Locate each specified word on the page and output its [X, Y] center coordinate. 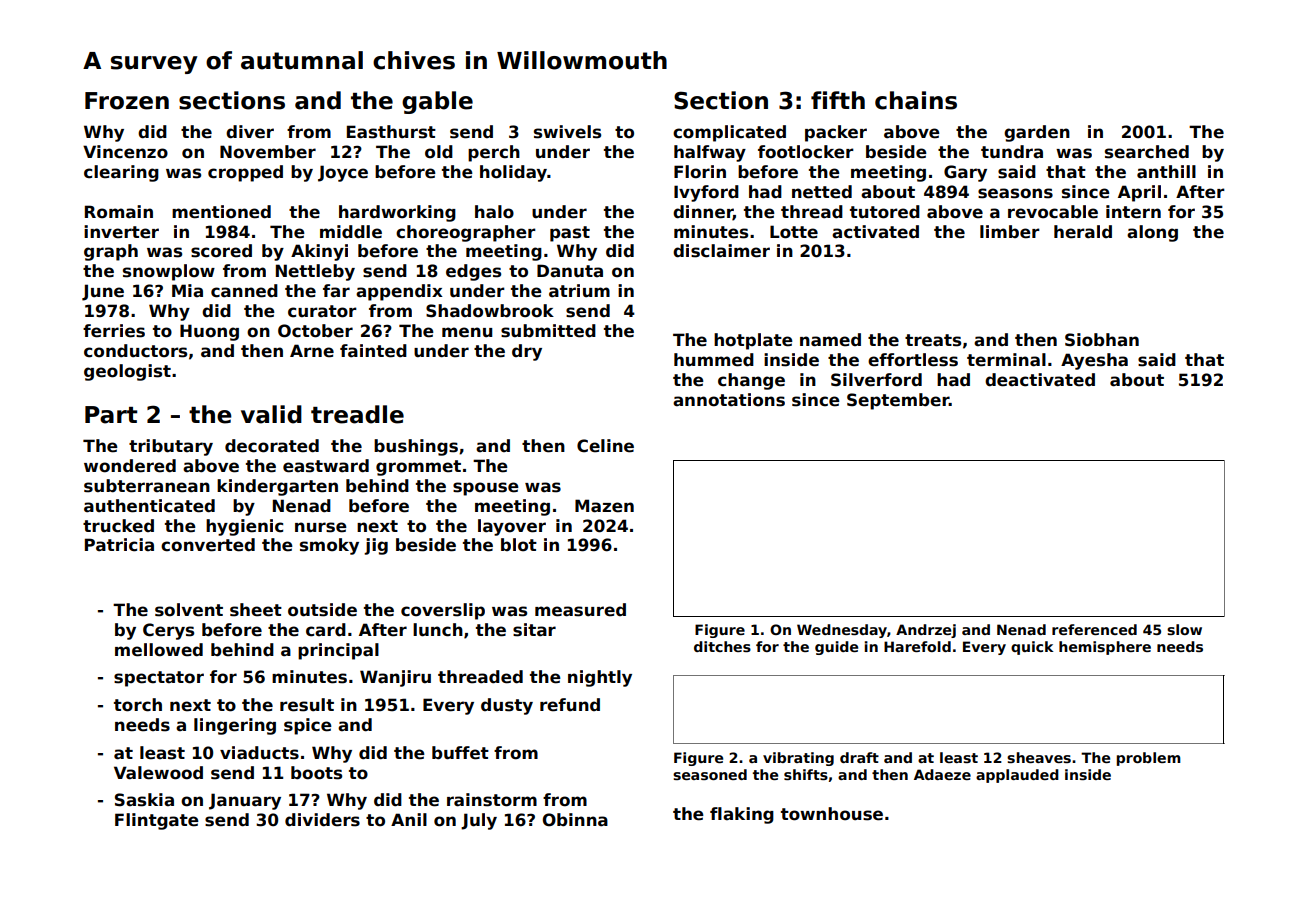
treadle [357, 414]
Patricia [119, 545]
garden [1037, 133]
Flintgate [157, 821]
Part [111, 415]
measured [580, 610]
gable [437, 102]
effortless [913, 360]
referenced [1094, 629]
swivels [567, 132]
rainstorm [492, 800]
